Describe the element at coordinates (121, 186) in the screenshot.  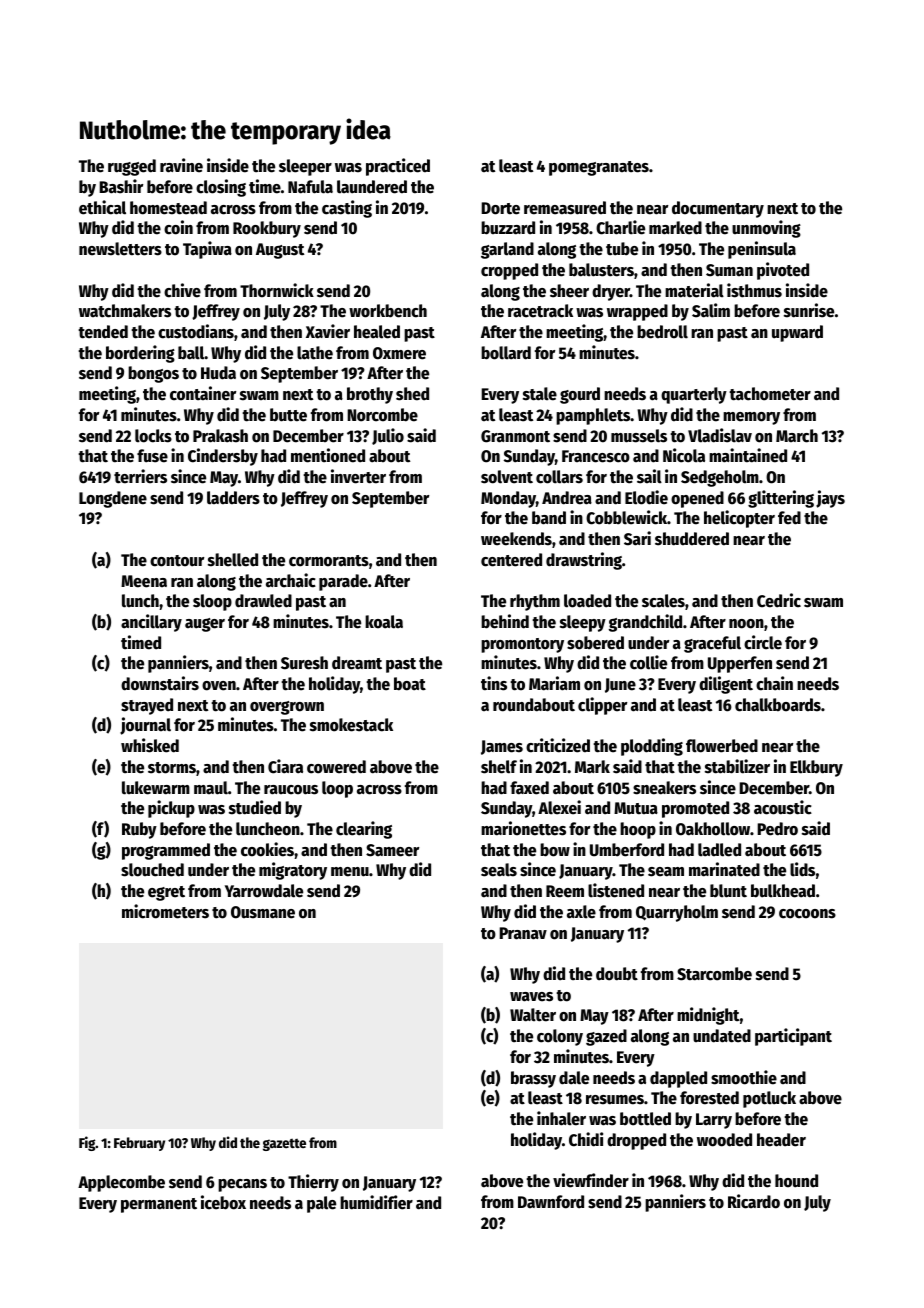
I see `Bashir` at that location.
